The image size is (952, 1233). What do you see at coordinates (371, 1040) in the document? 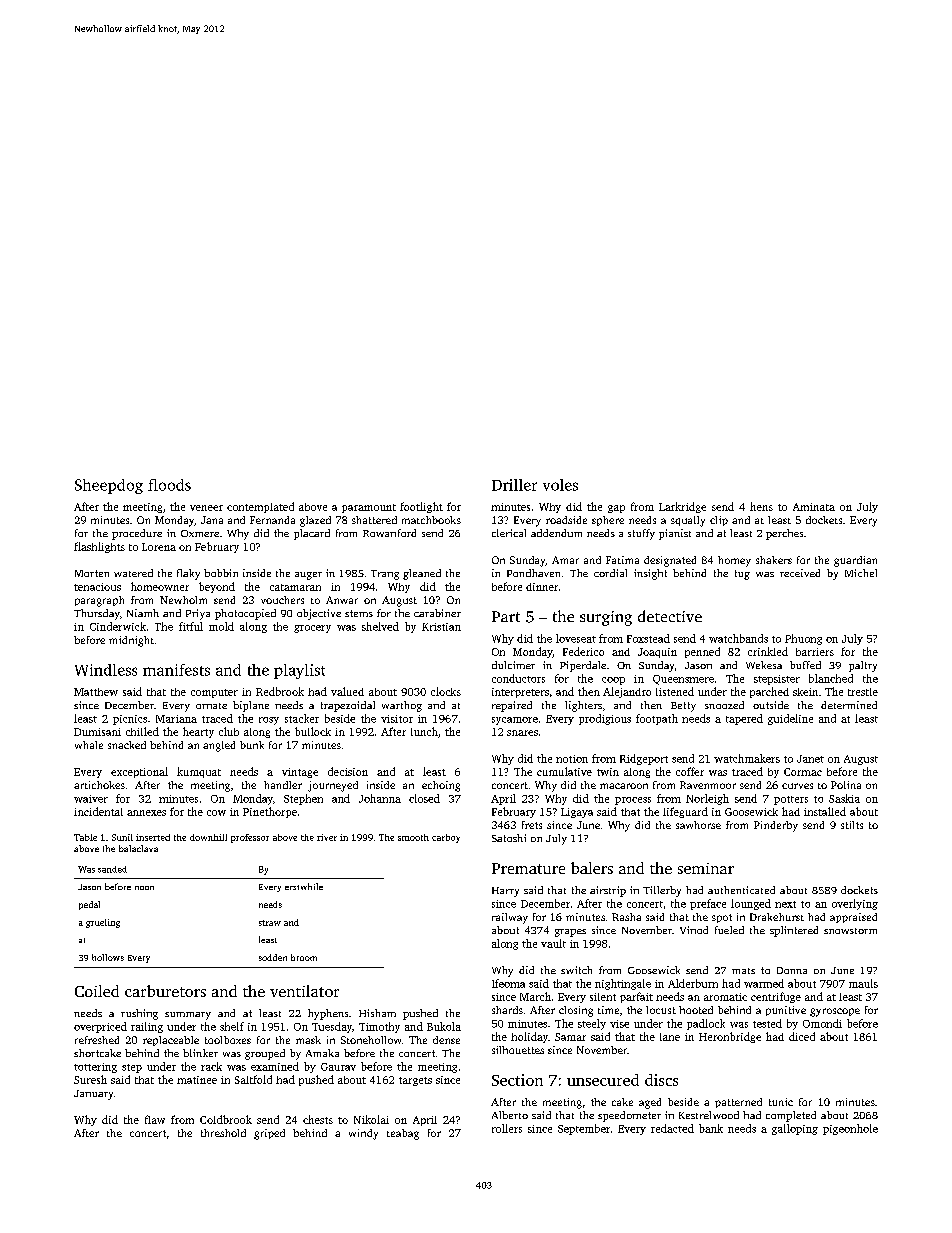
I see `Stonehollow` at bounding box center [371, 1040].
